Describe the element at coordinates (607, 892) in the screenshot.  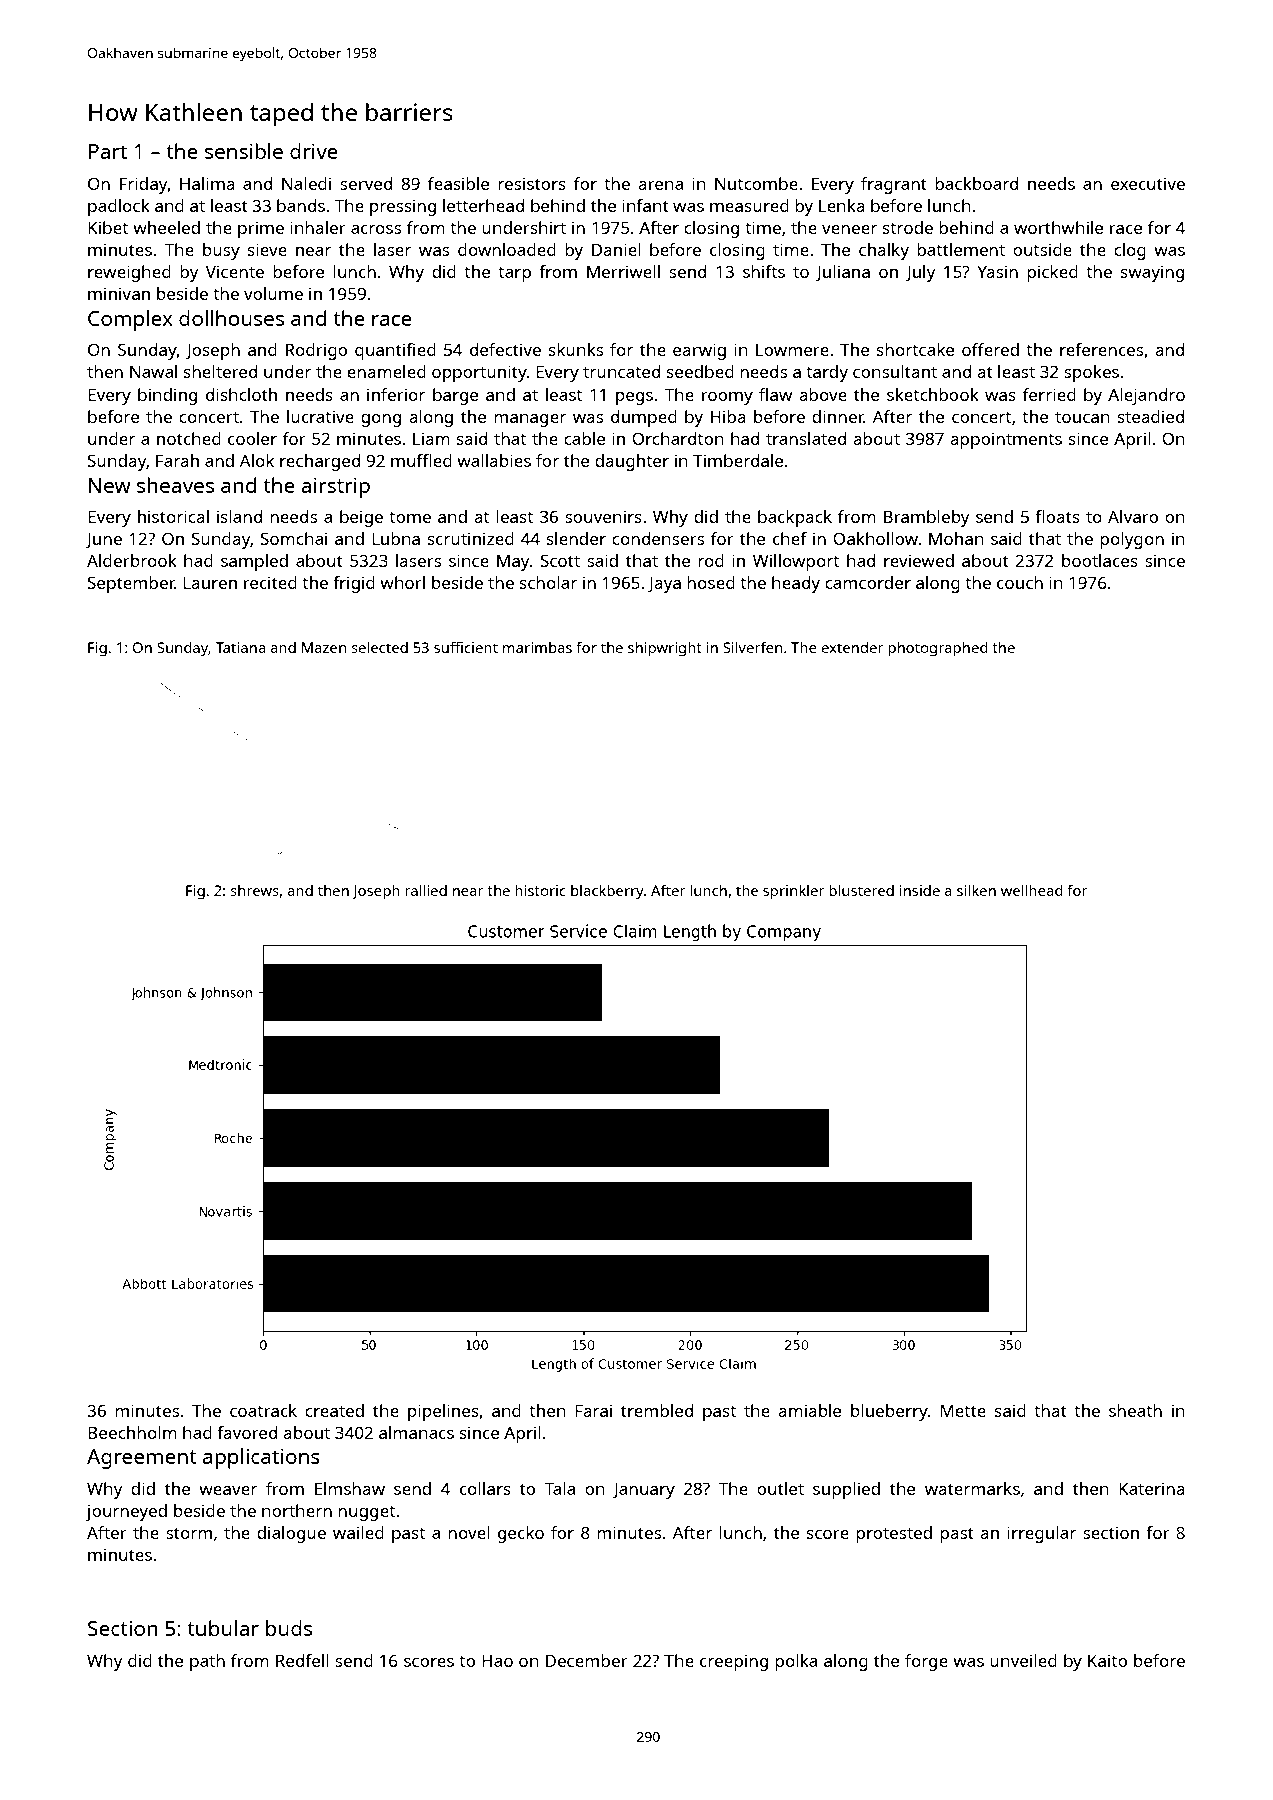
I see `blackberry` at that location.
